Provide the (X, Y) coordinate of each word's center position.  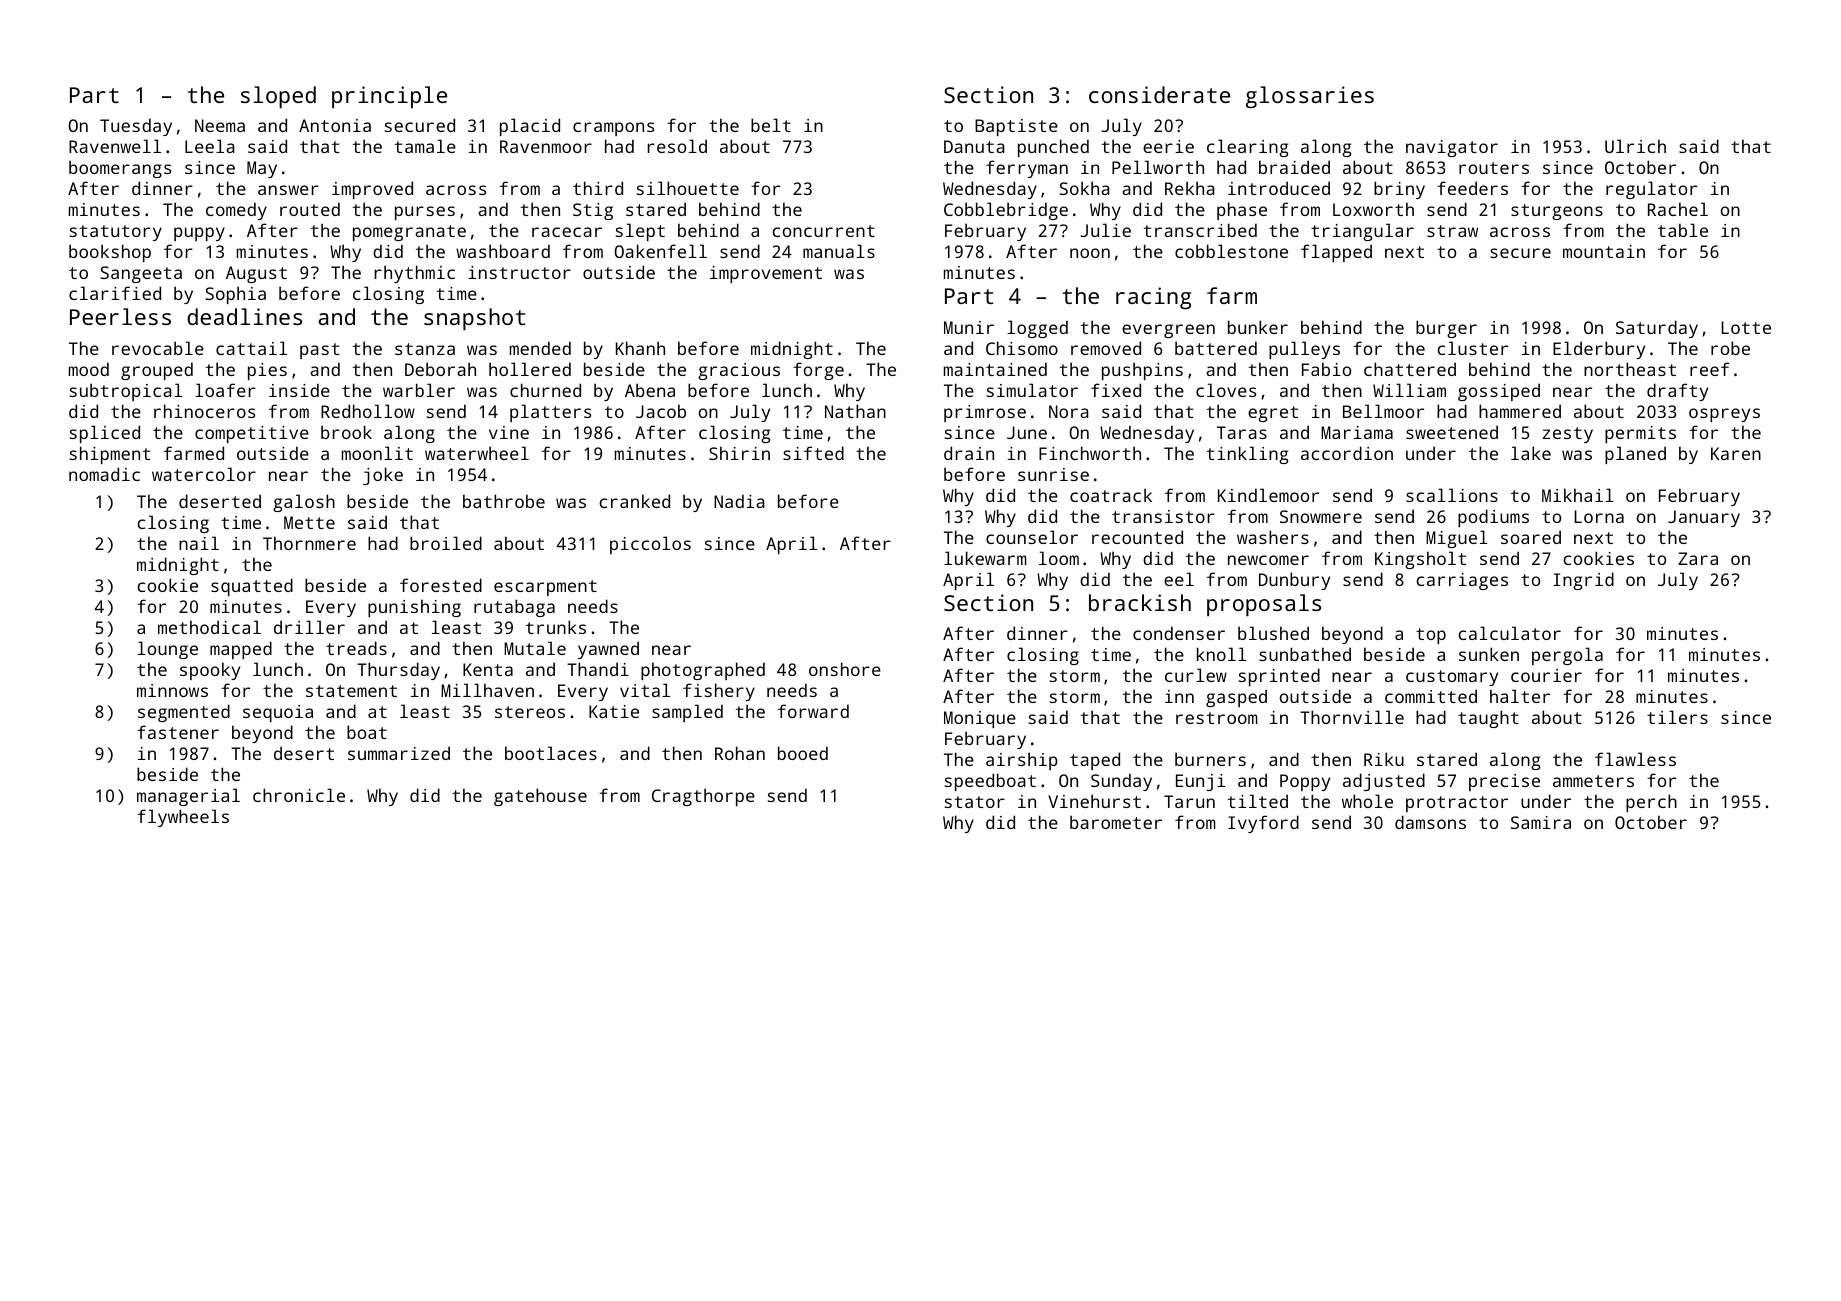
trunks (556, 627)
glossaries (1310, 97)
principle (389, 97)
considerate (1159, 94)
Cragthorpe (703, 797)
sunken (1489, 654)
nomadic (104, 474)
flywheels (183, 818)
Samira (1541, 822)
